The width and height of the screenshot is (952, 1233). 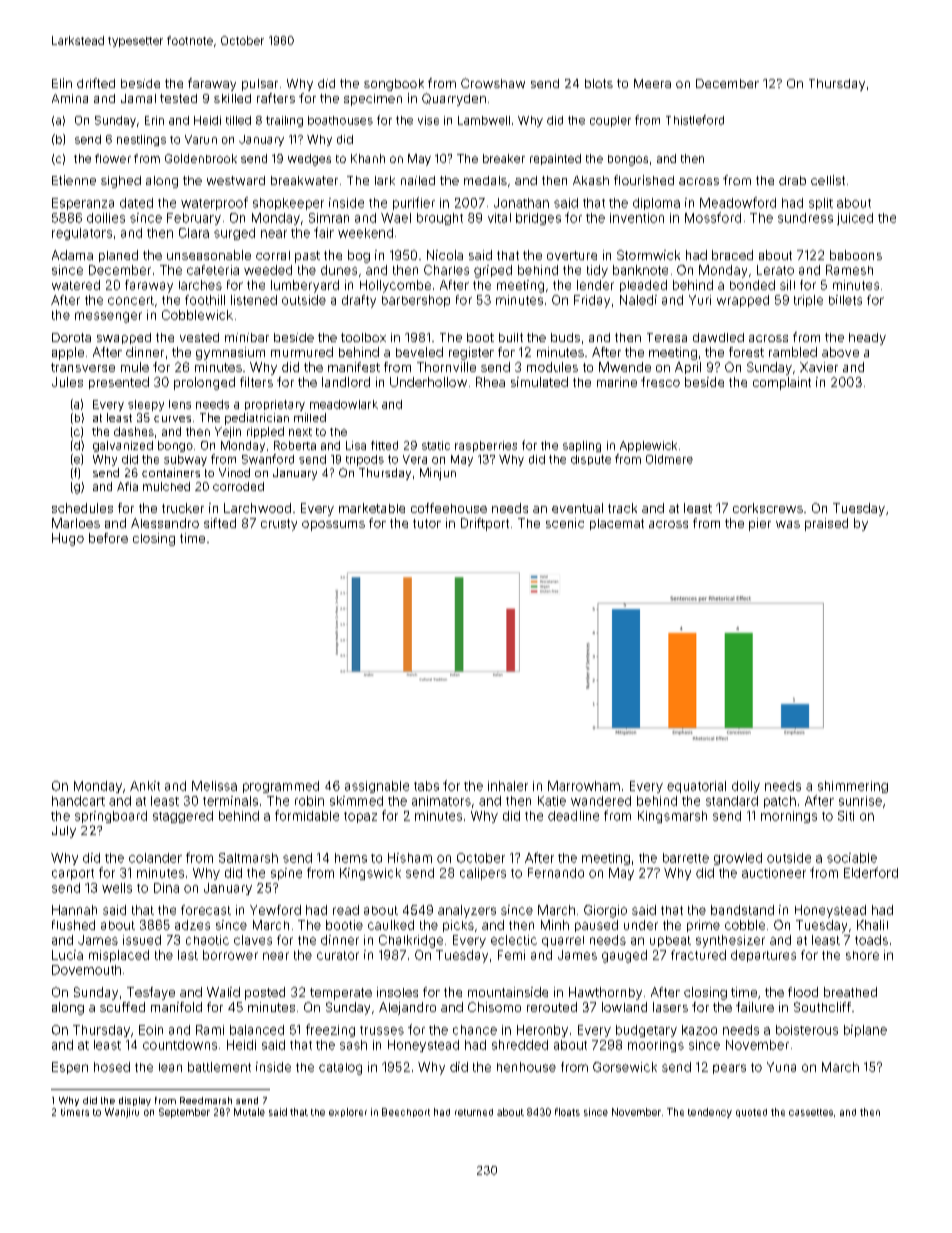 I want to click on Meadowford, so click(x=738, y=202).
